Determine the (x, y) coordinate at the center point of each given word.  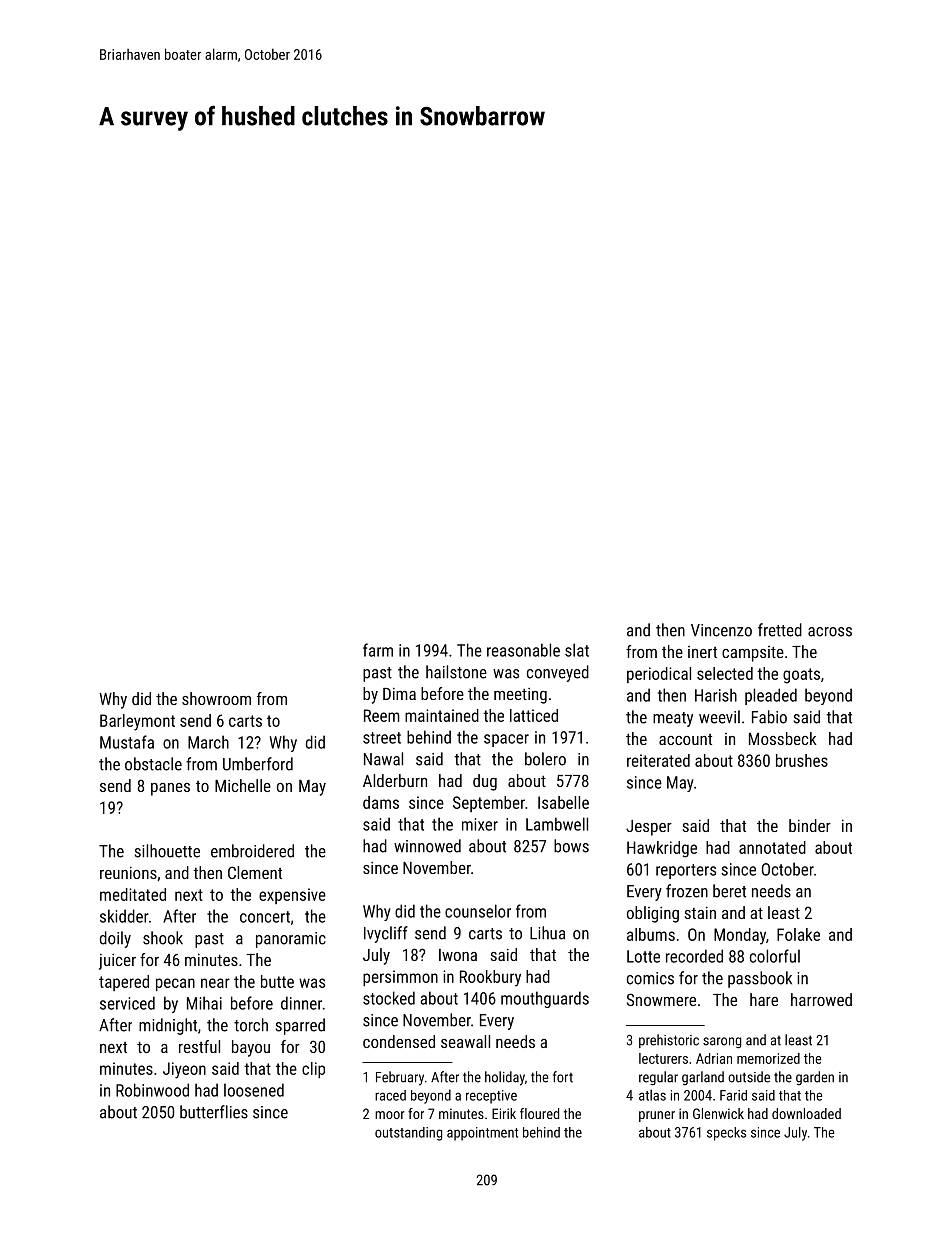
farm (378, 650)
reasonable (523, 650)
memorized (768, 1058)
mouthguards (545, 999)
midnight (168, 1026)
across (830, 632)
